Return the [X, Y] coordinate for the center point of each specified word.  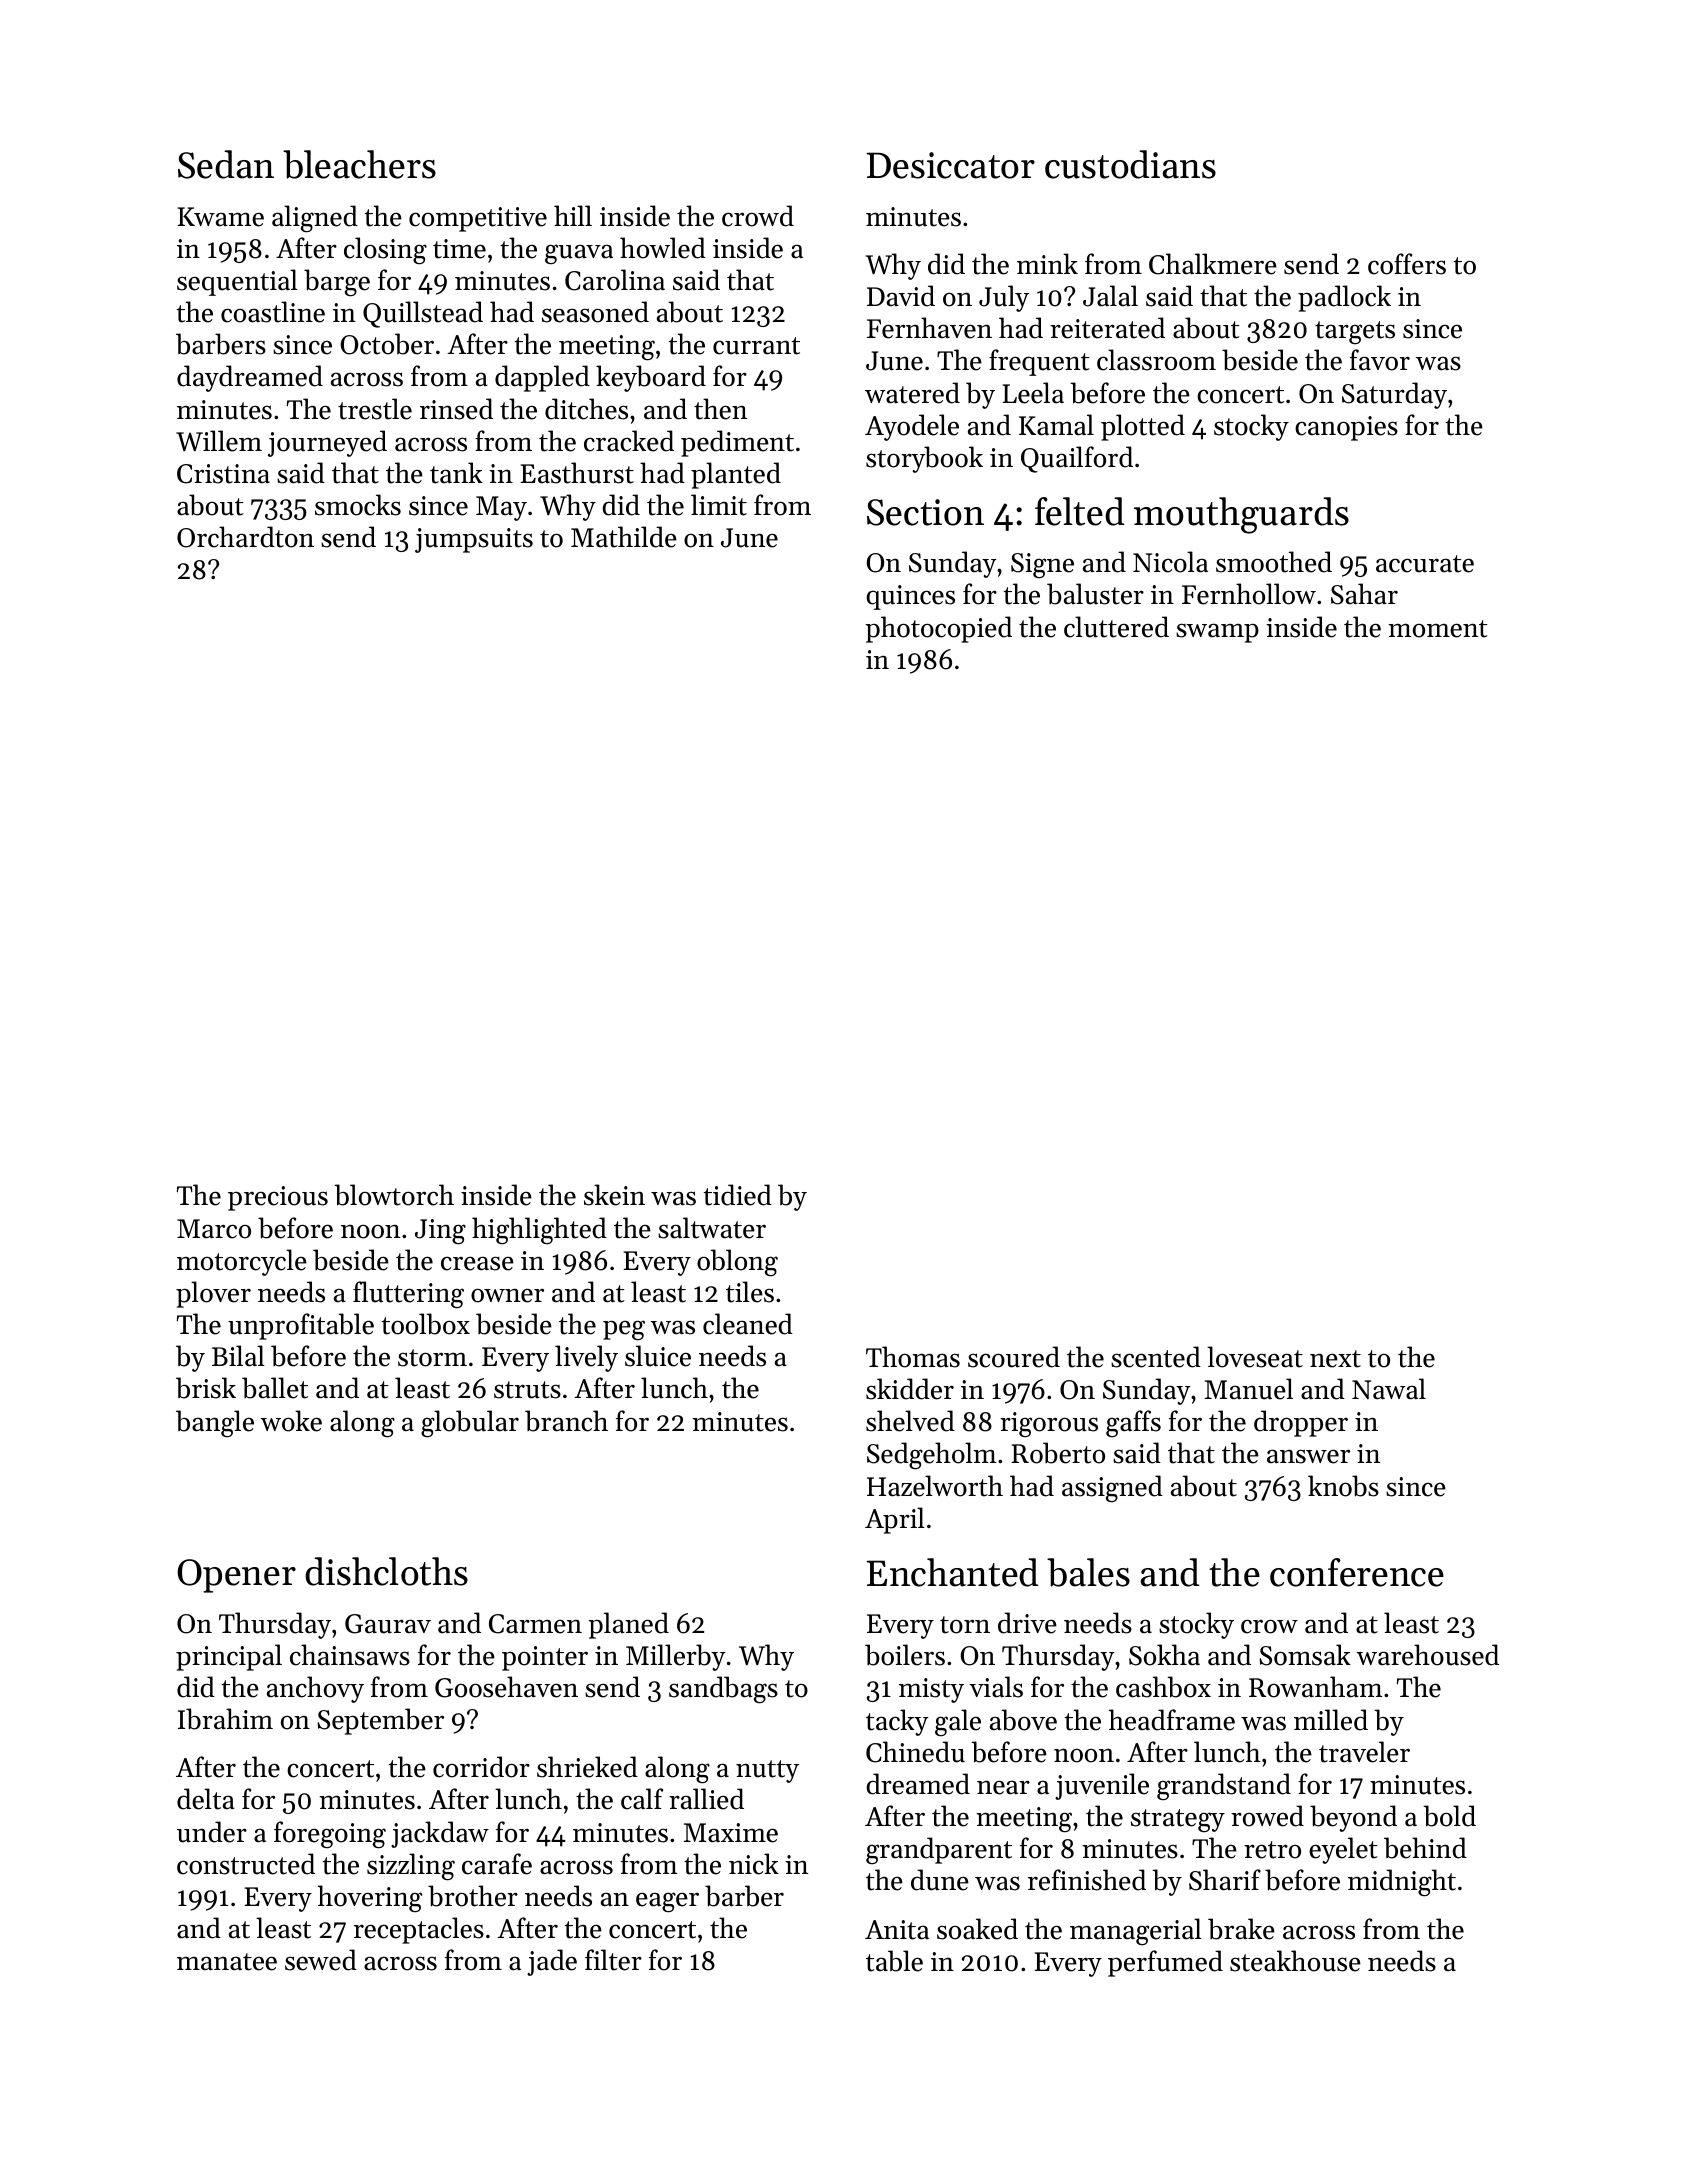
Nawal [1389, 1389]
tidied [738, 1195]
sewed [321, 1960]
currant [756, 346]
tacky [897, 1722]
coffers [1407, 264]
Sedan [226, 164]
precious [278, 1198]
